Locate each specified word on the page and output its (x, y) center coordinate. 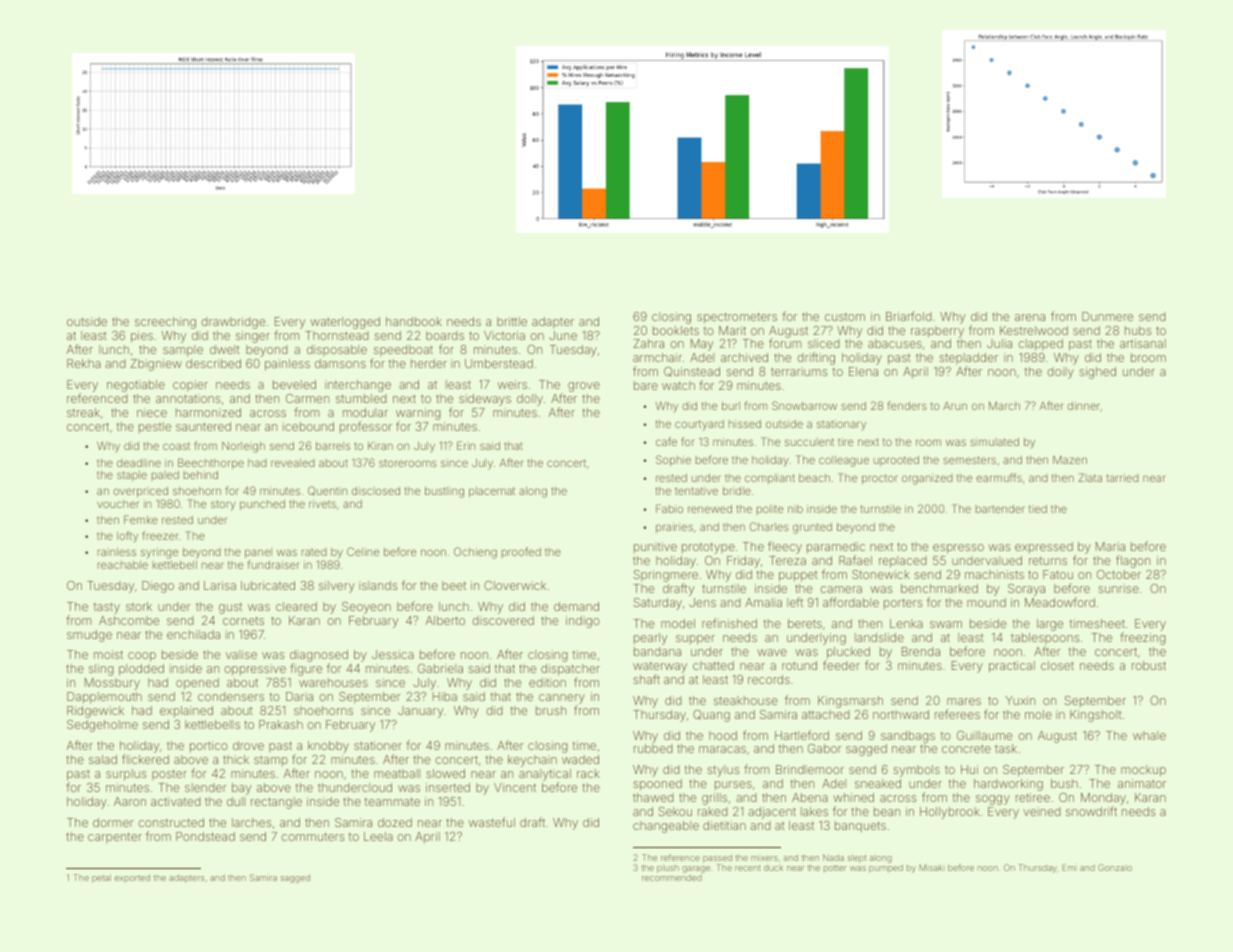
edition (547, 682)
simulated (994, 442)
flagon (1133, 561)
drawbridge (233, 323)
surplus (126, 775)
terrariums (799, 371)
